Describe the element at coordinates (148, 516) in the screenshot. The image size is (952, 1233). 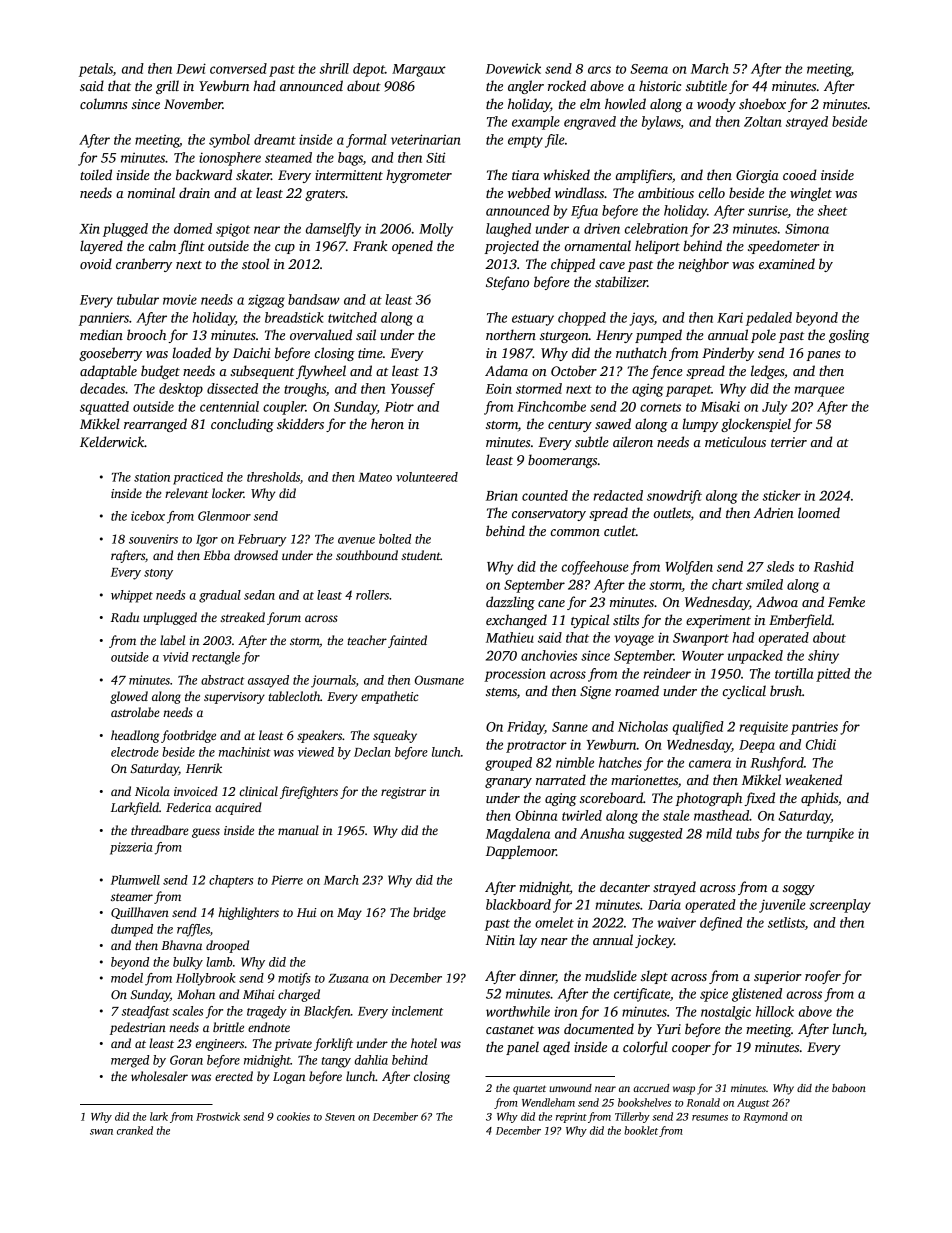
I see `icebox` at that location.
